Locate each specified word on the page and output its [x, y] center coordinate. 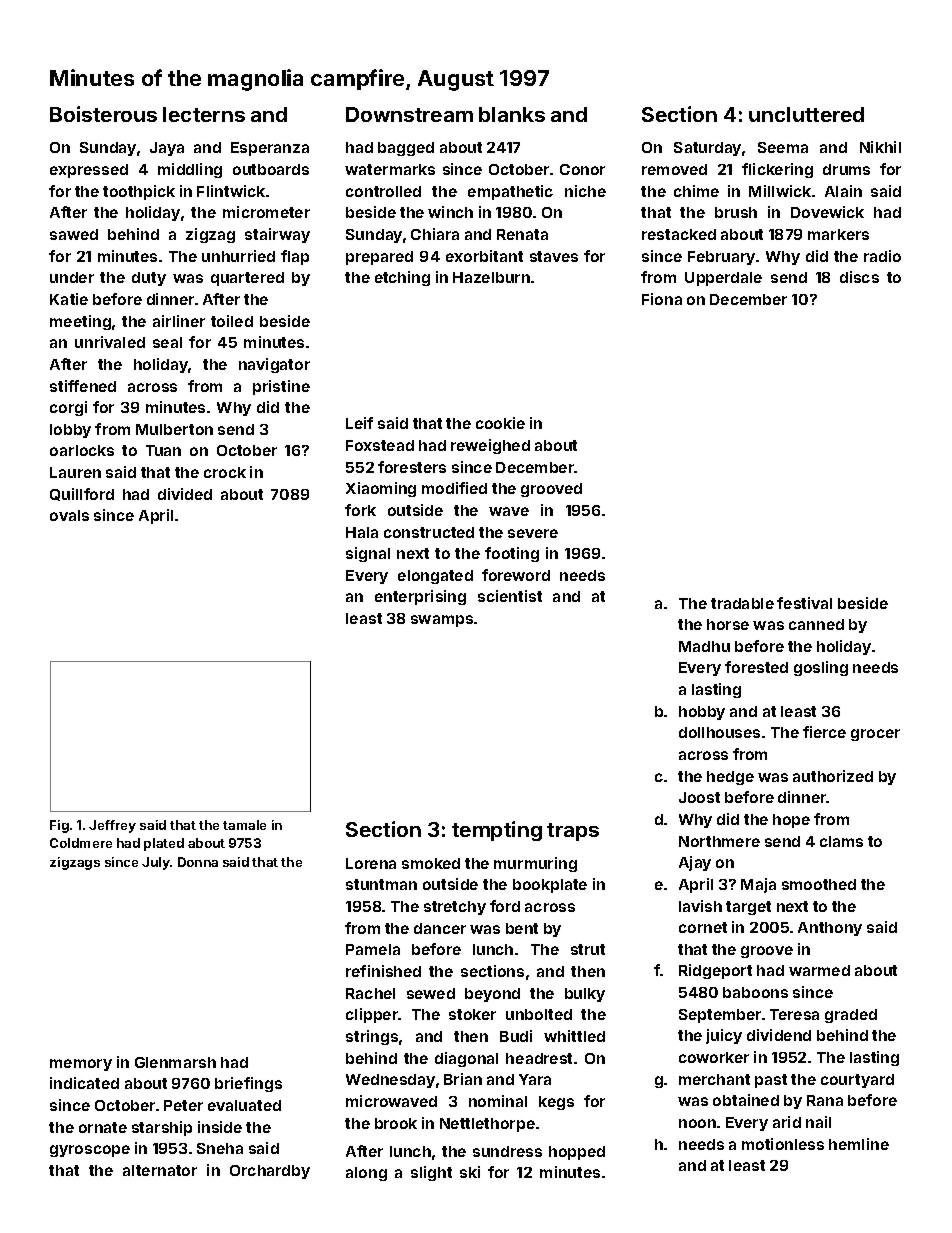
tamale [244, 825]
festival [804, 603]
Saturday [707, 149]
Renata [522, 234]
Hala [362, 532]
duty [149, 279]
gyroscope [90, 1151]
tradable [742, 603]
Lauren [75, 472]
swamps [442, 621]
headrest [539, 1058]
